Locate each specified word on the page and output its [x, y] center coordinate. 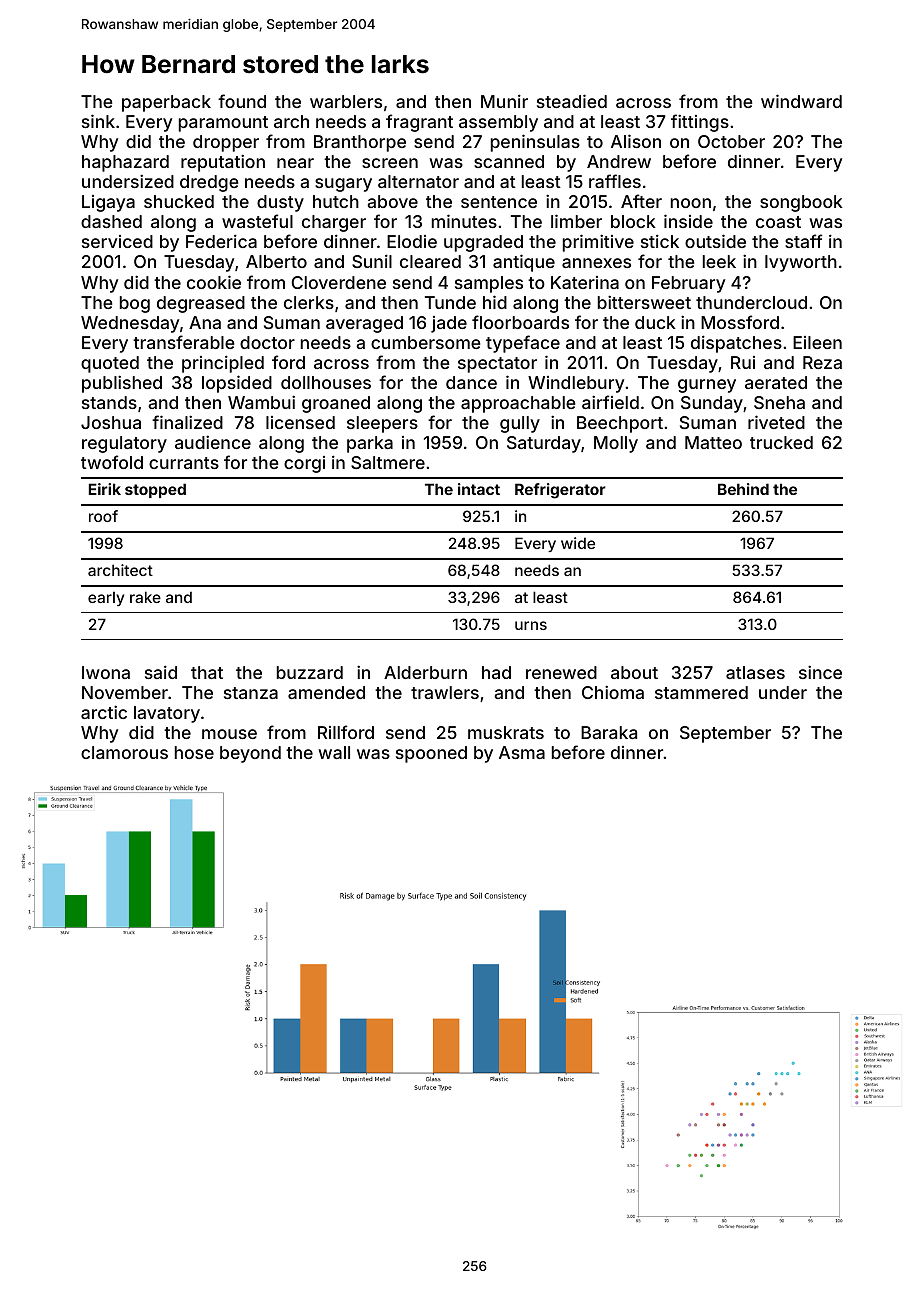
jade [449, 324]
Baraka [609, 732]
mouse [229, 734]
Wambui [261, 402]
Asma [522, 752]
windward [801, 101]
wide [578, 543]
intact [479, 489]
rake [145, 597]
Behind [743, 489]
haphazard [125, 163]
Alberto [276, 261]
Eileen [817, 342]
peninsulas [535, 143]
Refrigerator [560, 491]
